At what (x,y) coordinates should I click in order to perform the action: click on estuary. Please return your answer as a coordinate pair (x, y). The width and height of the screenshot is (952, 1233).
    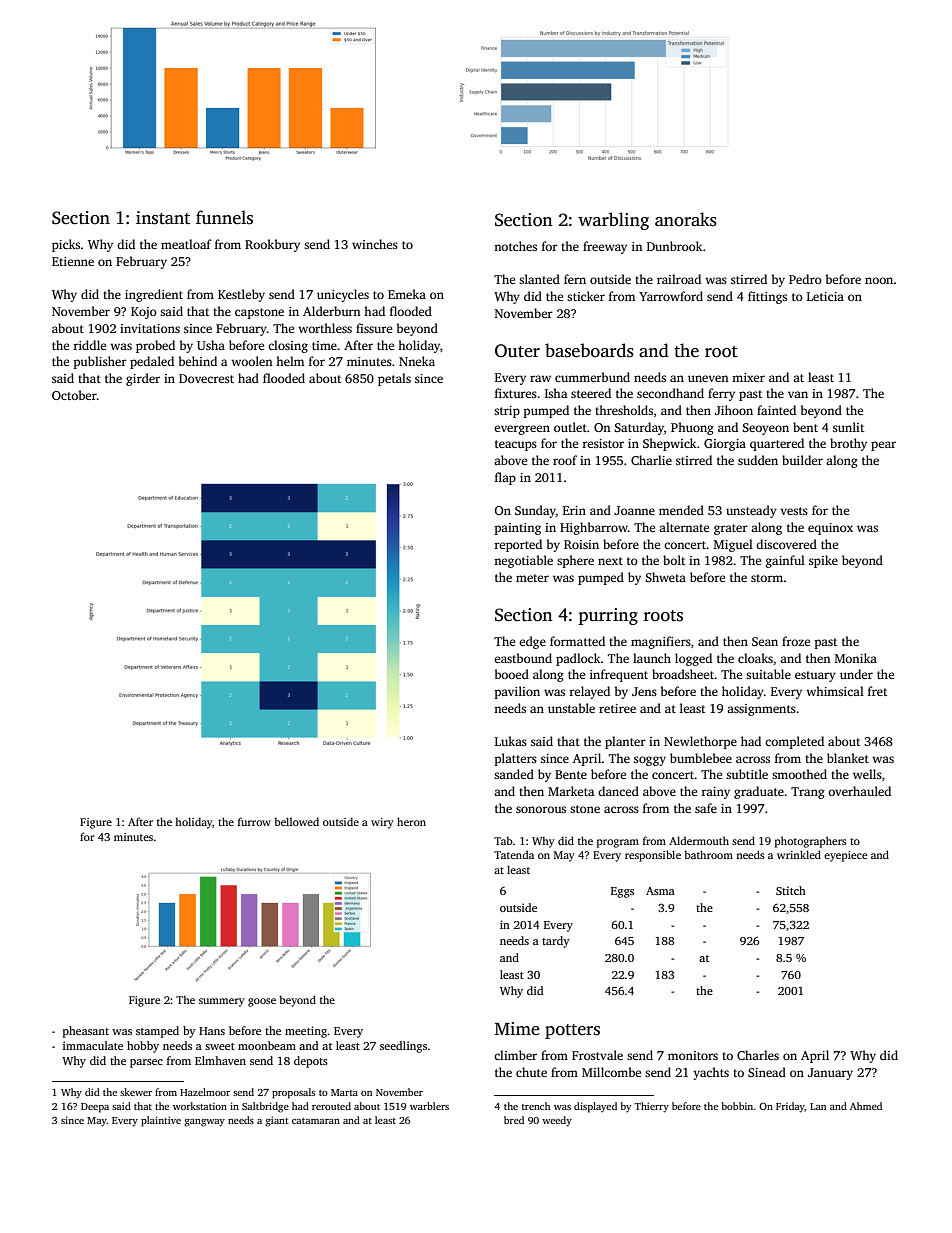
    Looking at the image, I should click on (815, 676).
